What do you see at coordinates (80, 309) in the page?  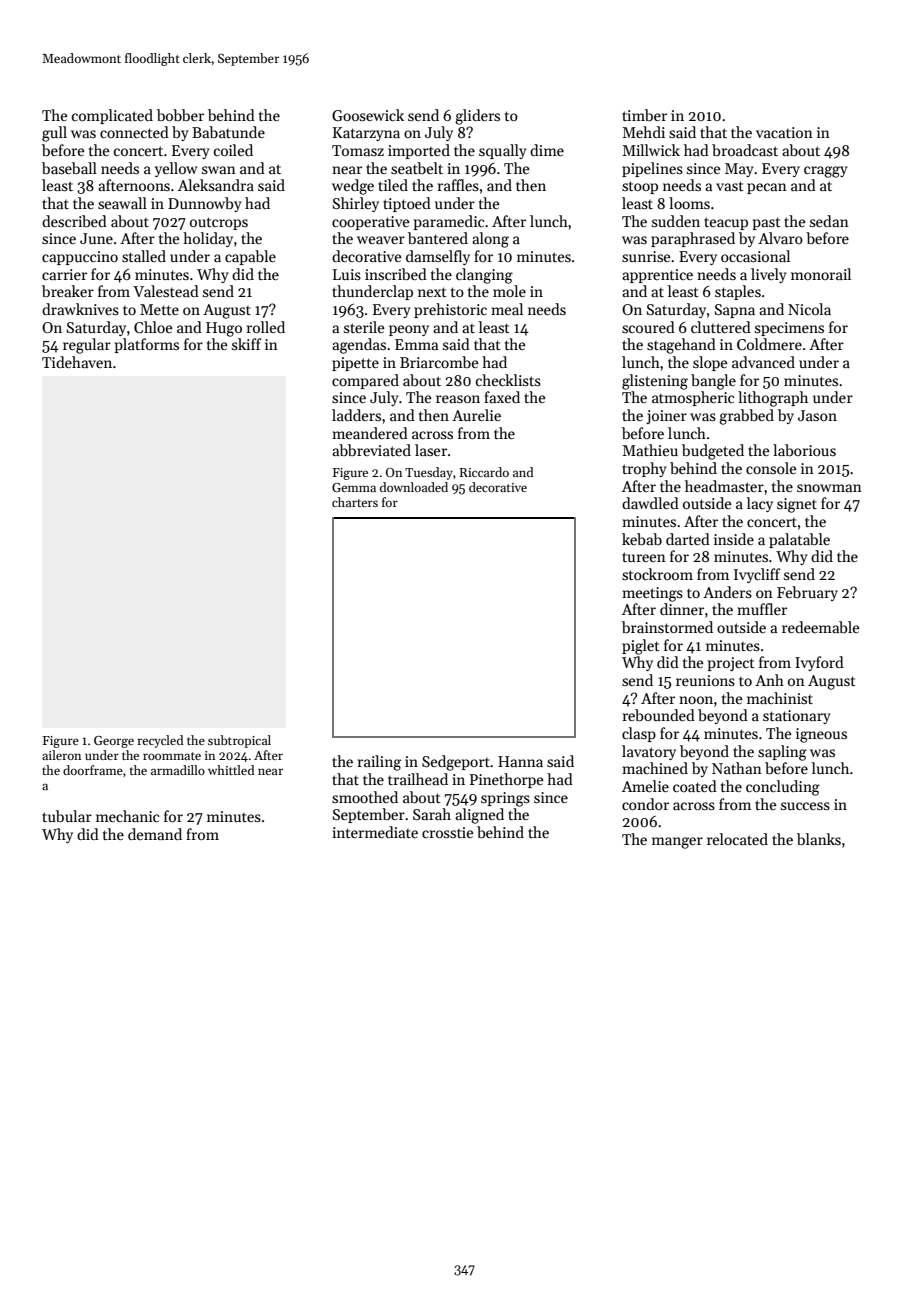 I see `drawknives` at bounding box center [80, 309].
